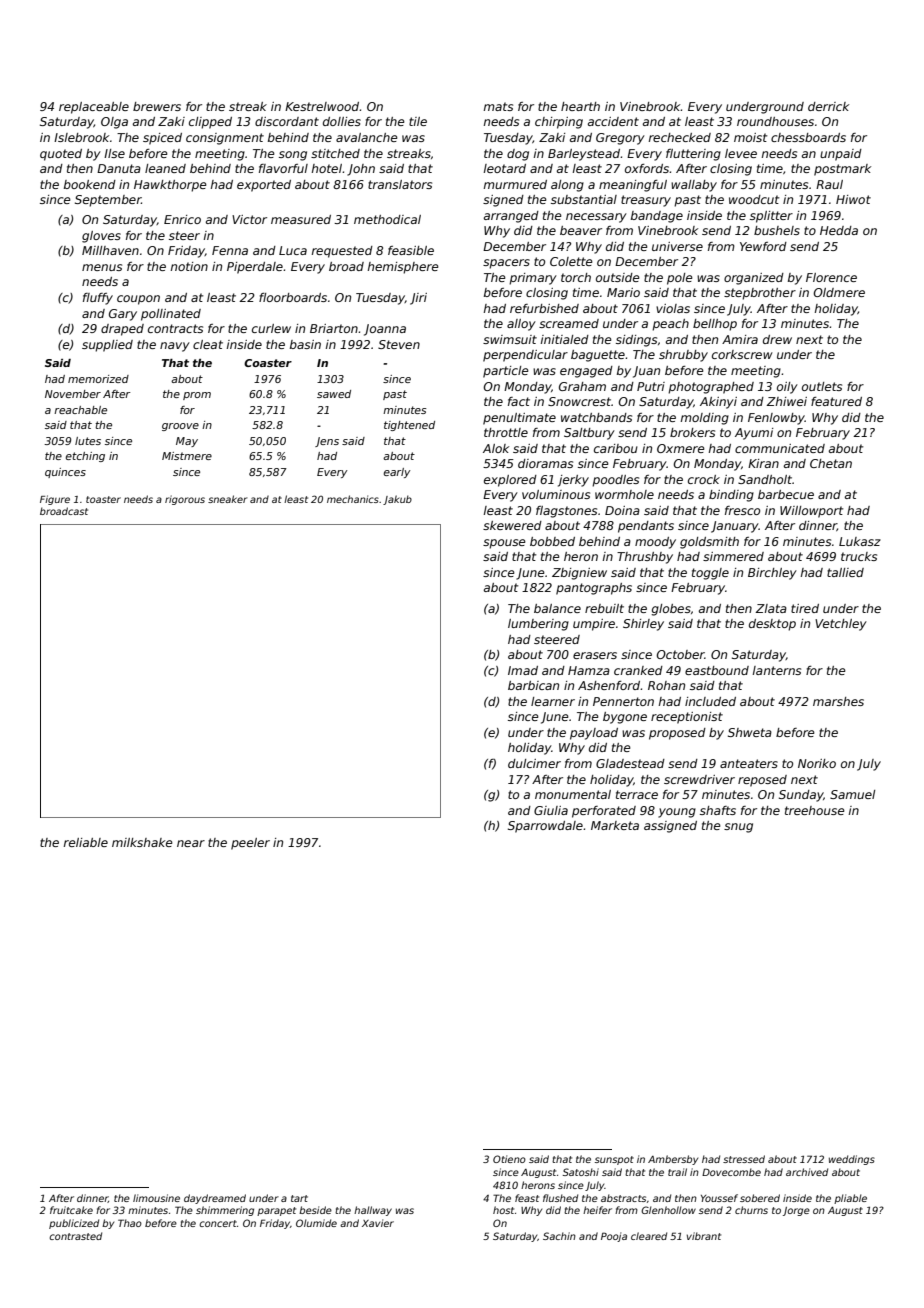 Image resolution: width=924 pixels, height=1308 pixels. What do you see at coordinates (210, 123) in the page?
I see `clipped` at bounding box center [210, 123].
